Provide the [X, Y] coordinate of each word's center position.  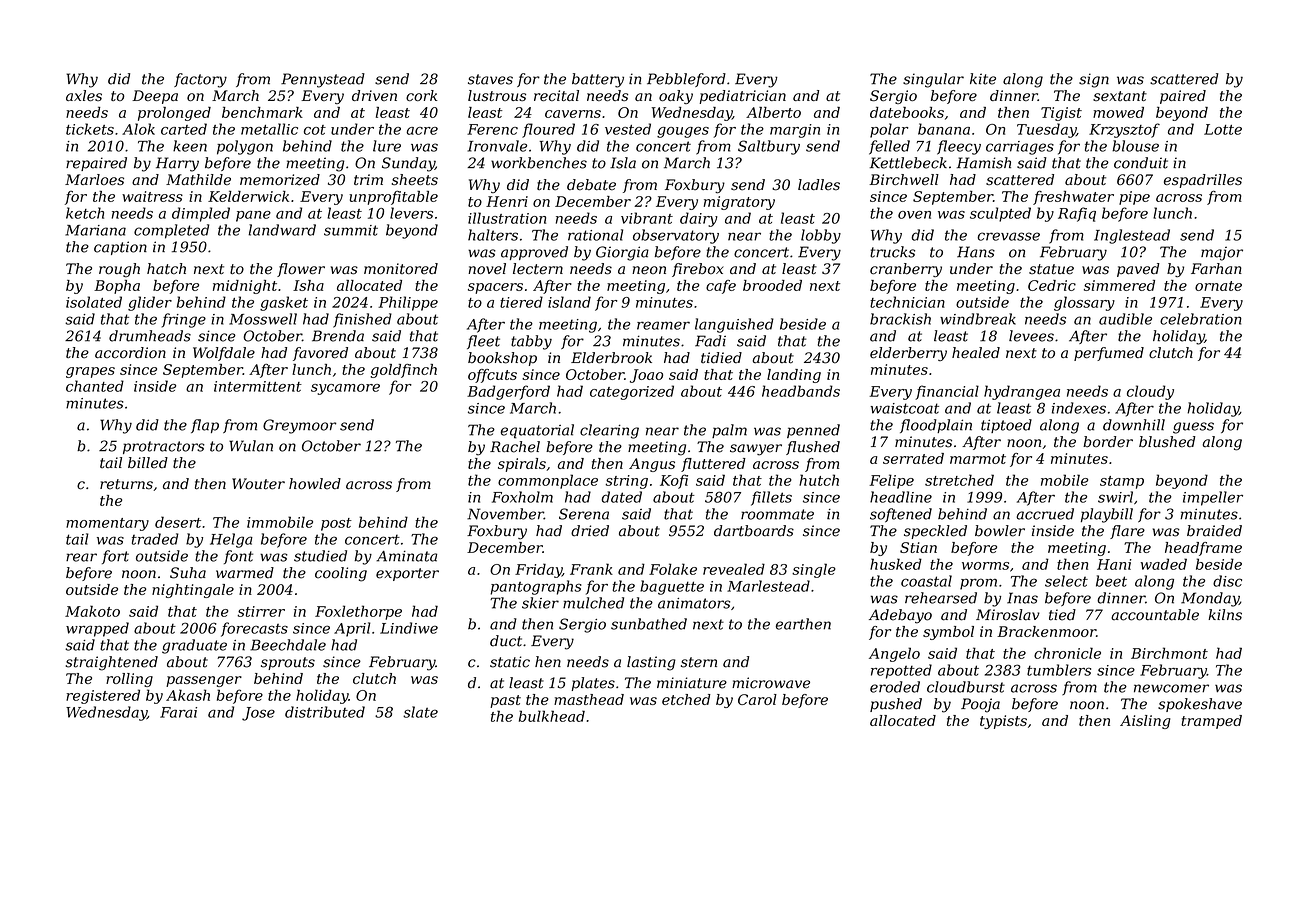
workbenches [539, 163]
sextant [1120, 96]
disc [1227, 581]
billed [148, 463]
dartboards [754, 531]
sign [1094, 80]
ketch [85, 213]
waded [1164, 564]
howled [315, 484]
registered [103, 696]
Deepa [155, 97]
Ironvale [497, 146]
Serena [584, 514]
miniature [692, 683]
